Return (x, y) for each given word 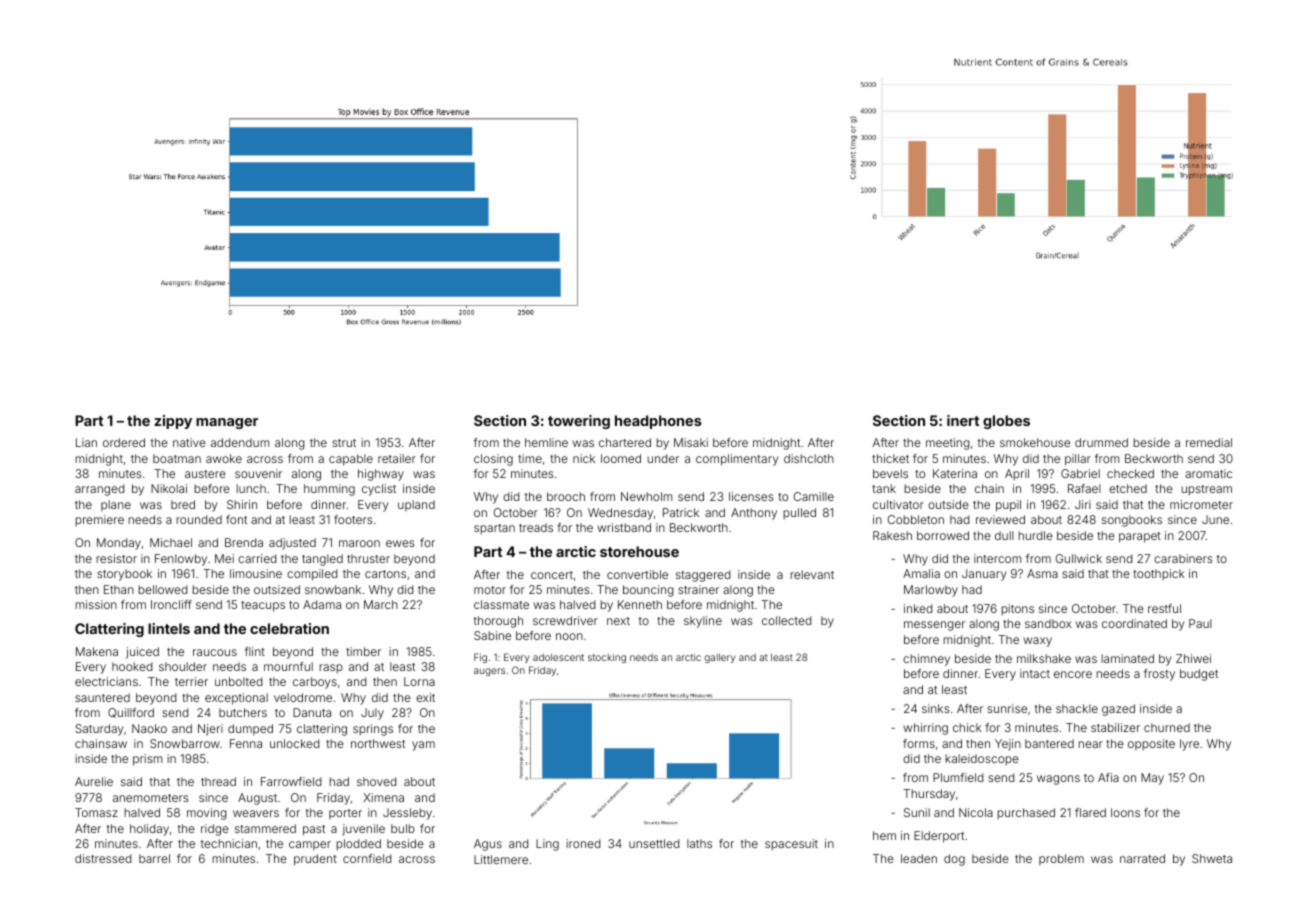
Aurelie (94, 781)
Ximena (383, 797)
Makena (97, 651)
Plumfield (958, 777)
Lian (86, 442)
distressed (103, 858)
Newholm (647, 496)
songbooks (1132, 521)
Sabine (492, 635)
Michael (171, 542)
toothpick (1158, 574)
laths (699, 843)
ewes (400, 543)
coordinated (1134, 623)
